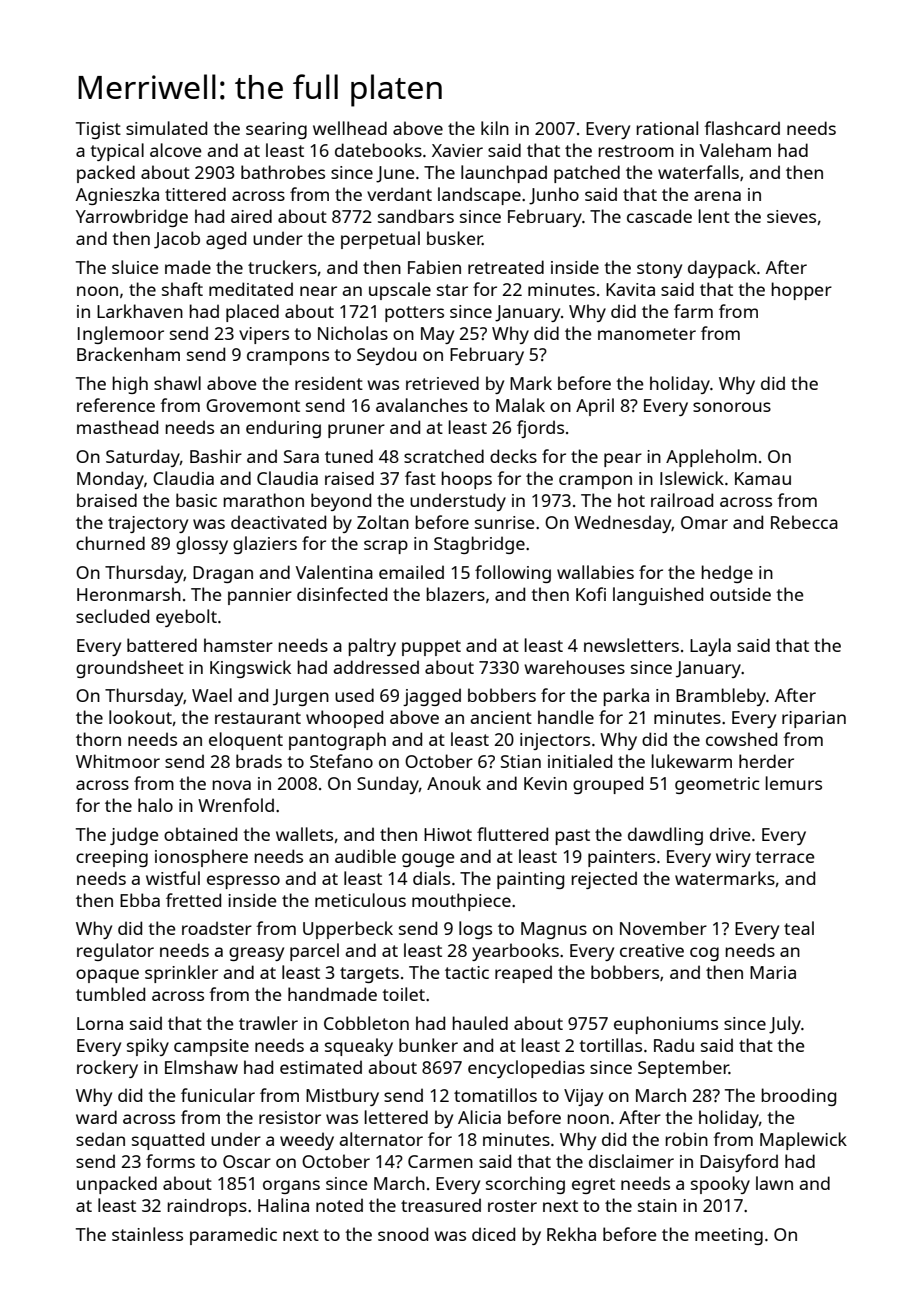 Image resolution: width=924 pixels, height=1308 pixels. Describe the element at coordinates (260, 596) in the screenshot. I see `pannier` at that location.
